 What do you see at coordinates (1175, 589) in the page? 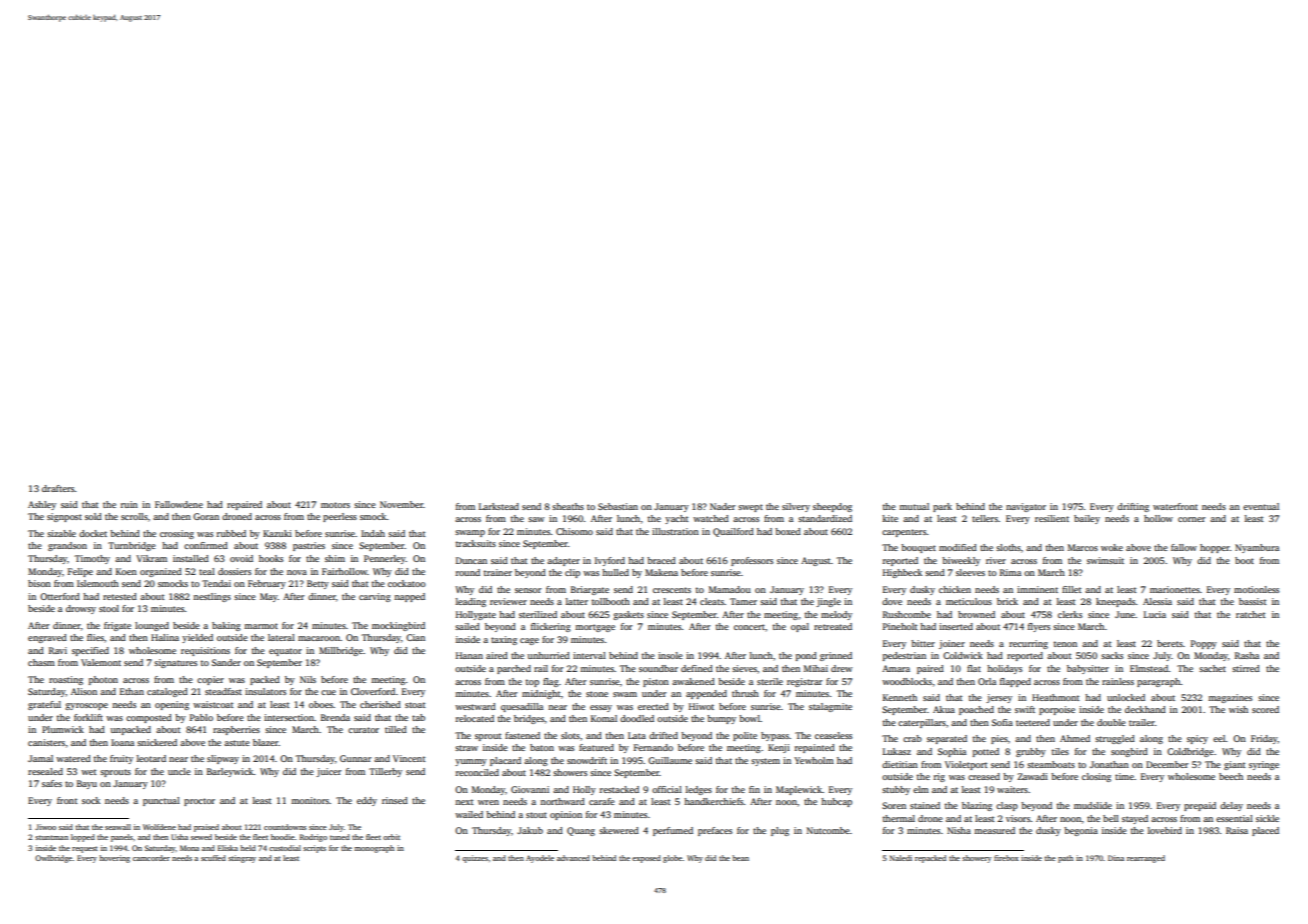
I see `marionettes` at bounding box center [1175, 589].
